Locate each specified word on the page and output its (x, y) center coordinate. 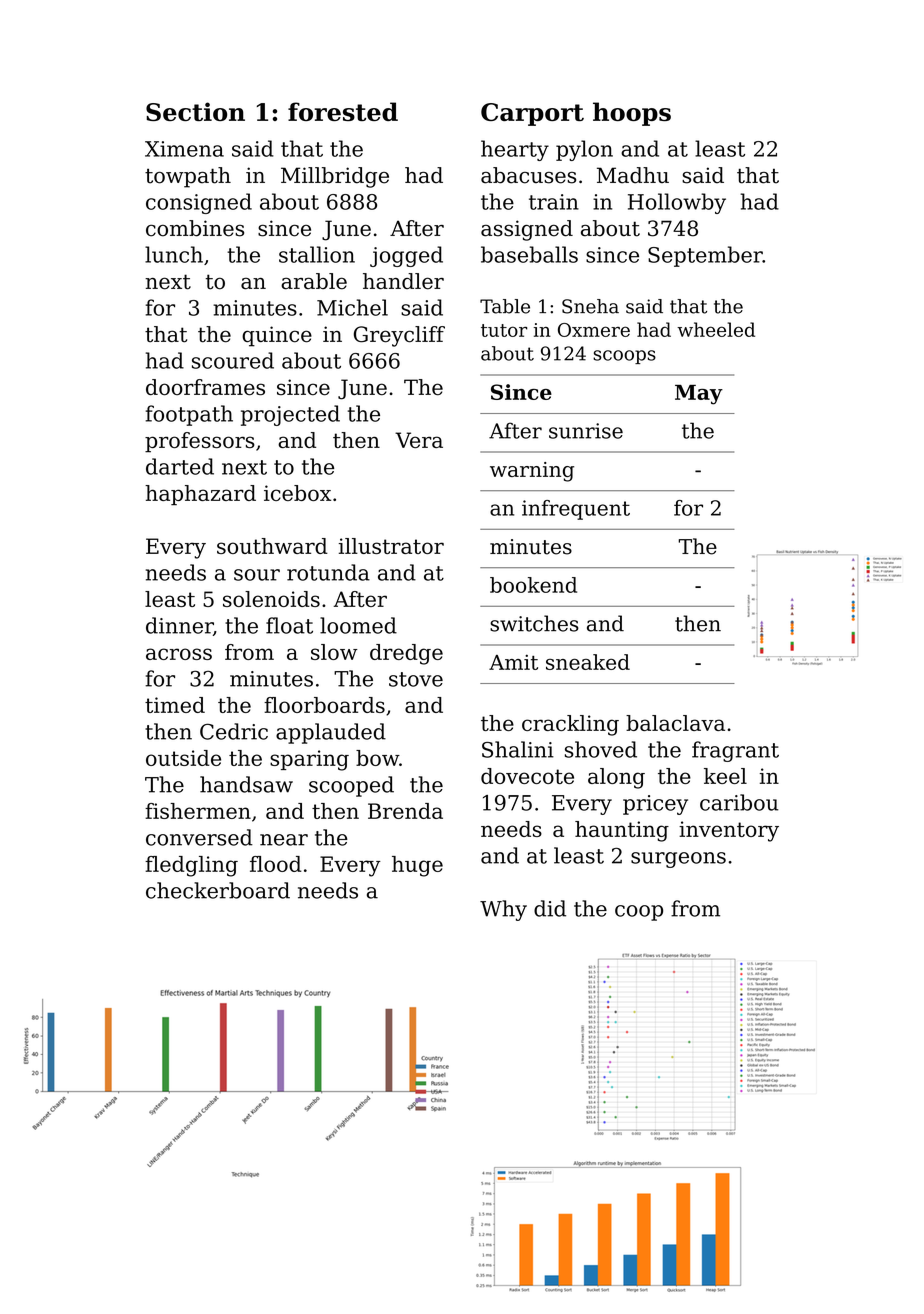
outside (183, 758)
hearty (515, 150)
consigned (199, 203)
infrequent (576, 510)
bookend (533, 585)
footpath (189, 415)
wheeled (716, 329)
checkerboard (218, 890)
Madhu (633, 175)
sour (257, 575)
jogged (406, 256)
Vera (419, 440)
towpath (188, 177)
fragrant (735, 751)
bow (377, 758)
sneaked (588, 662)
